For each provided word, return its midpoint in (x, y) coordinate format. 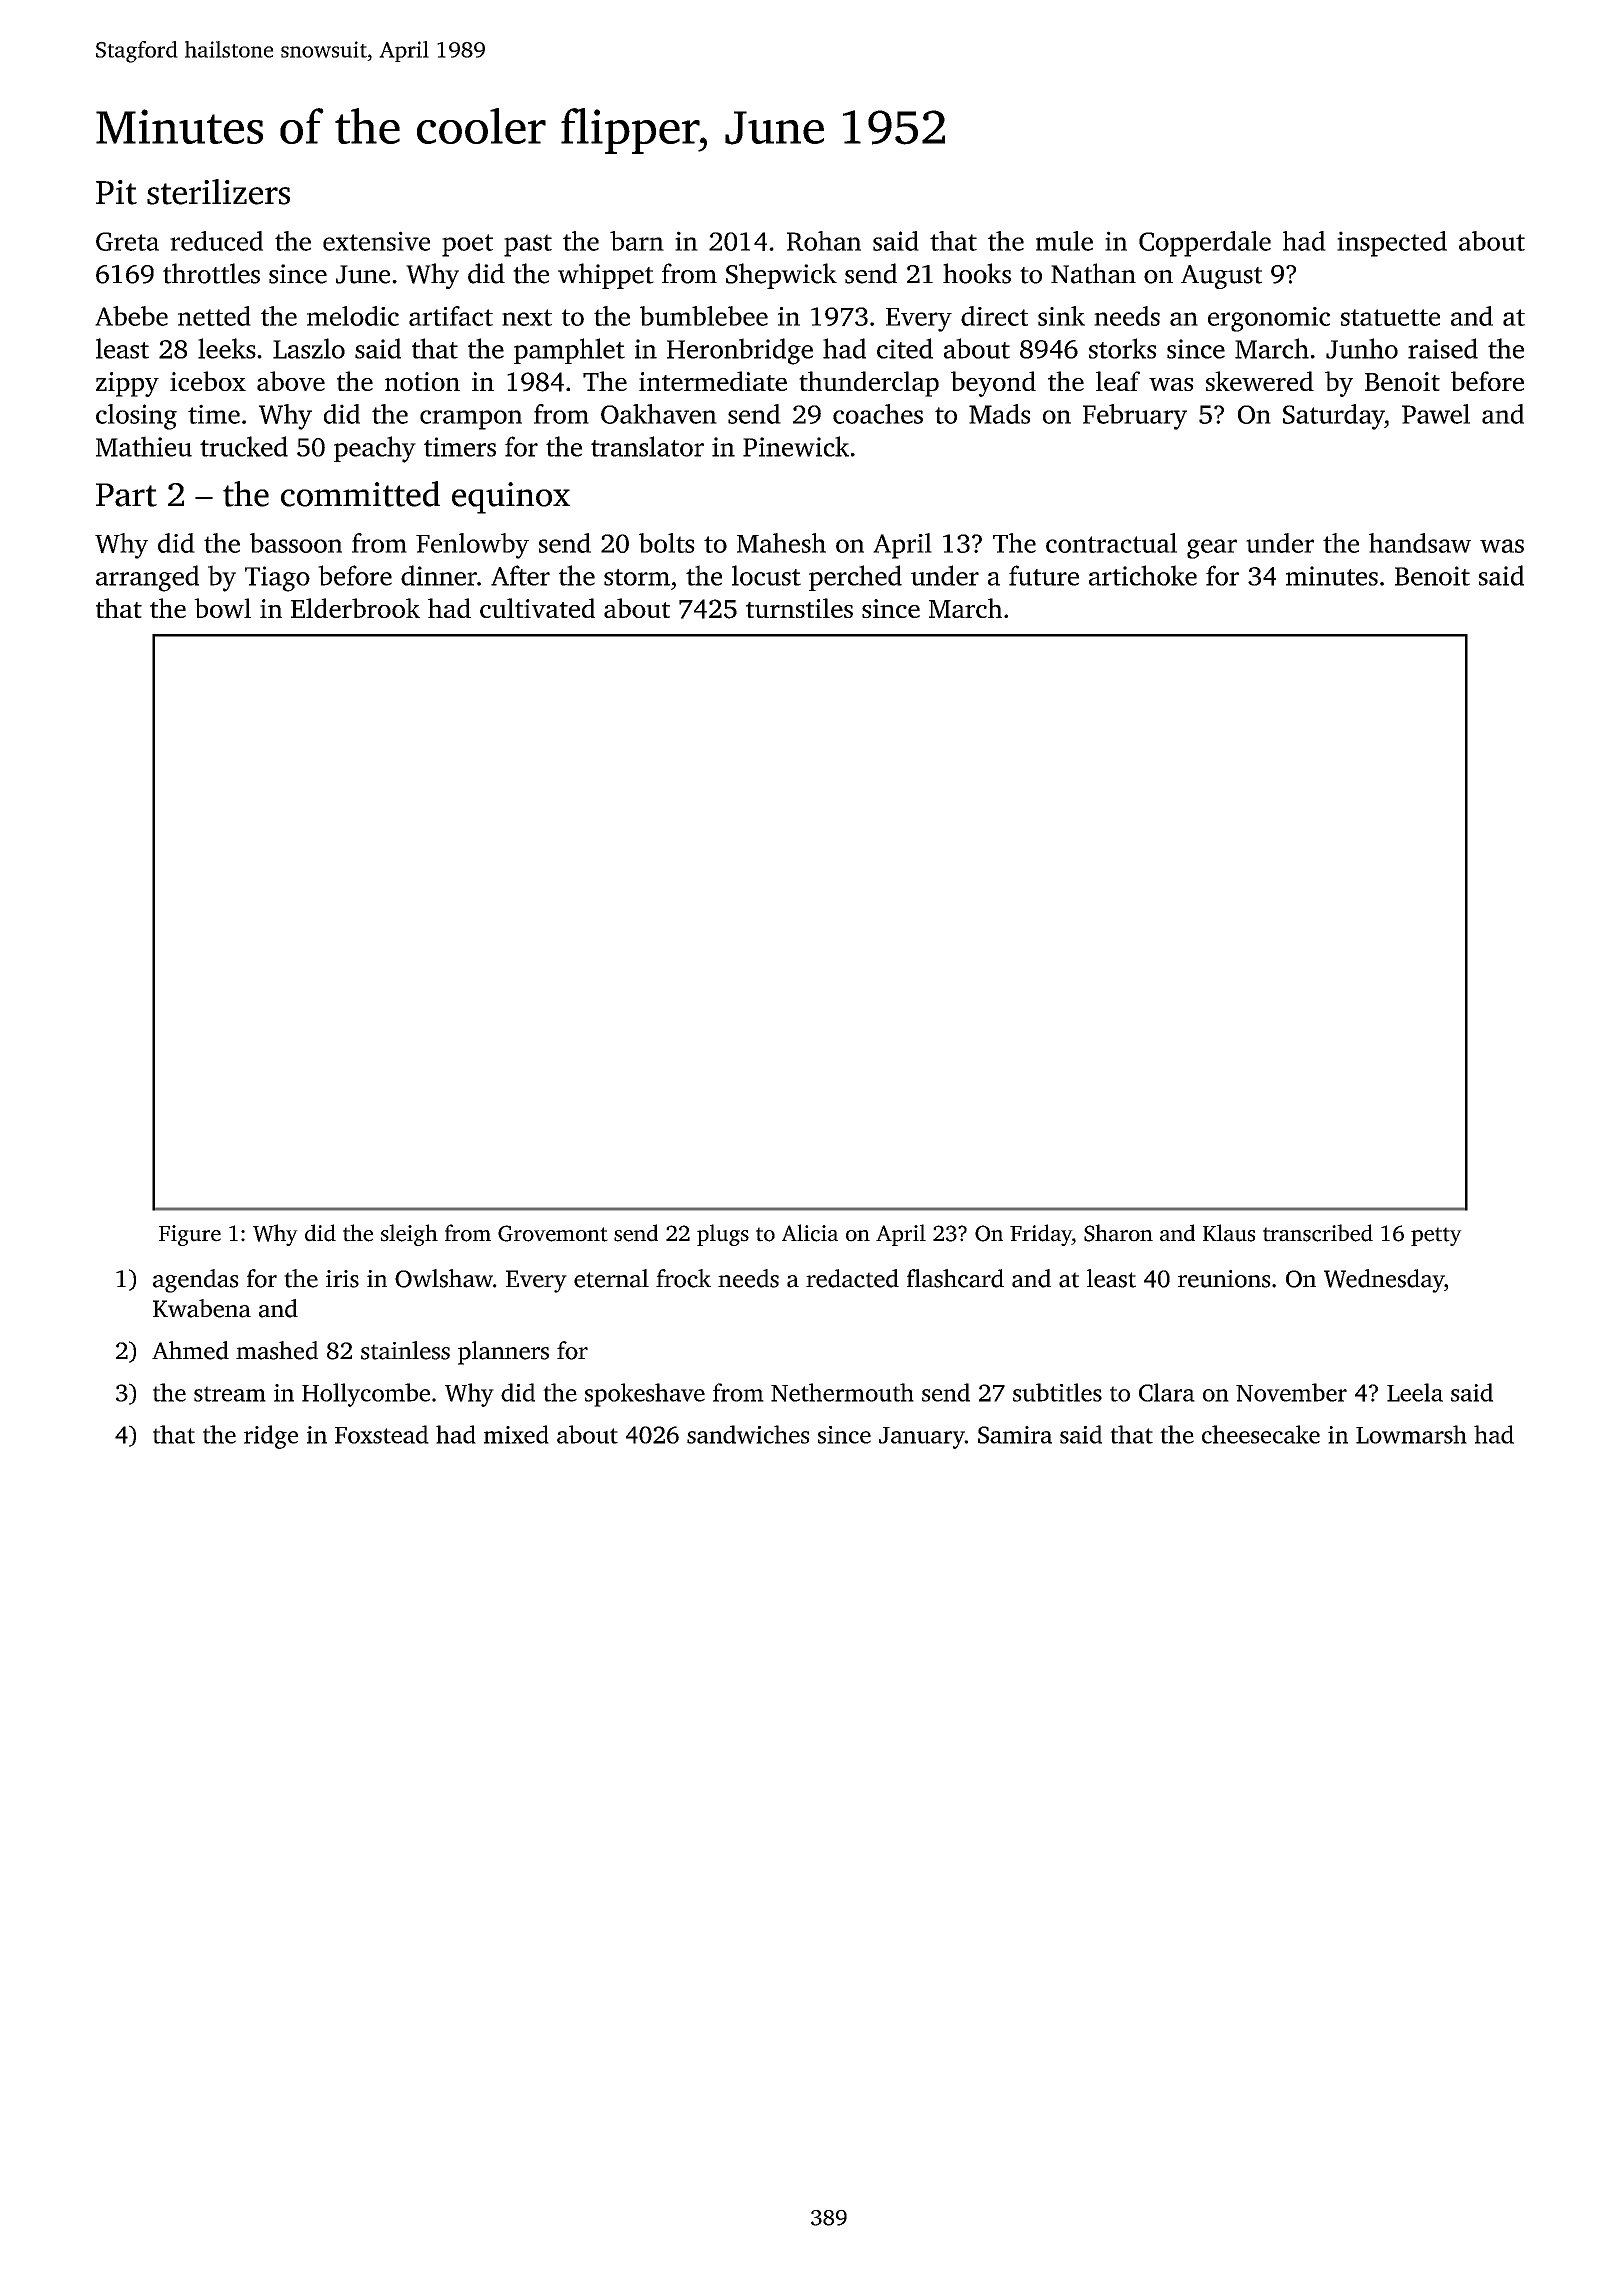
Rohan (824, 241)
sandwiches (748, 1434)
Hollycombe (366, 1395)
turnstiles (799, 608)
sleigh (409, 1235)
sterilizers (218, 192)
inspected (1392, 244)
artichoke (1143, 575)
